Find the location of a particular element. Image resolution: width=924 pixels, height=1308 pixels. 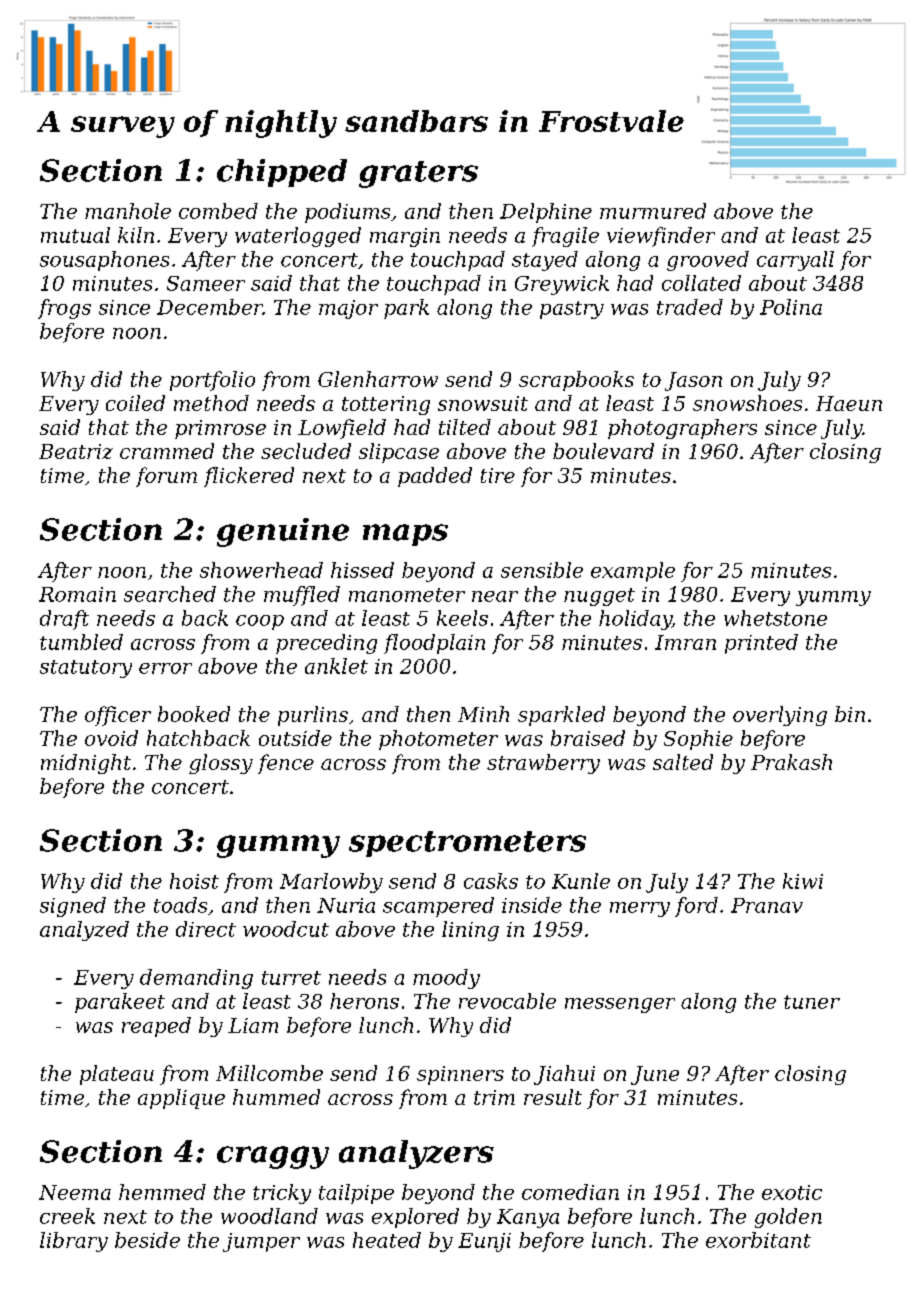

statutory is located at coordinates (86, 669).
